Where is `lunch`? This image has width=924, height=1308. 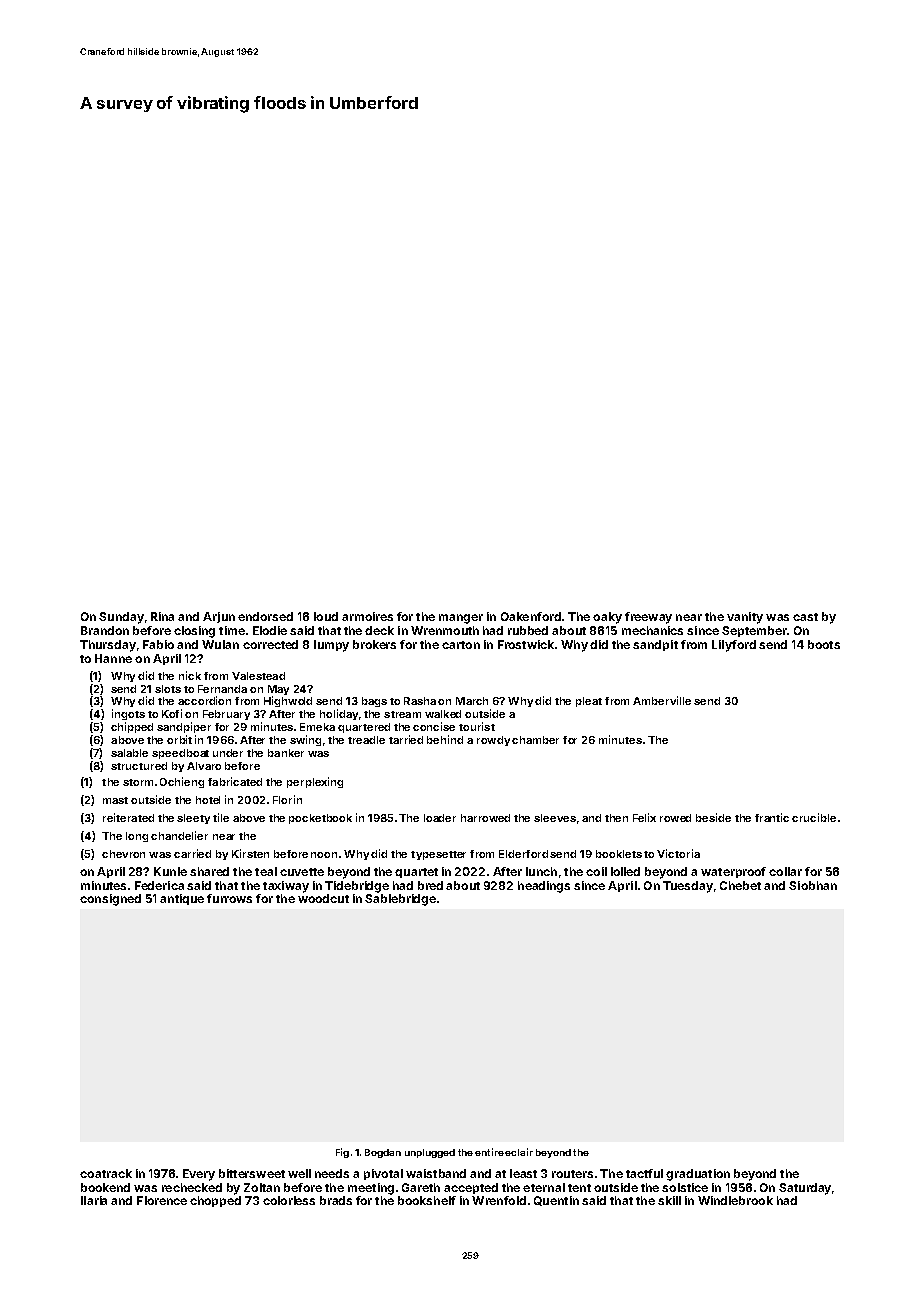
lunch is located at coordinates (541, 871).
